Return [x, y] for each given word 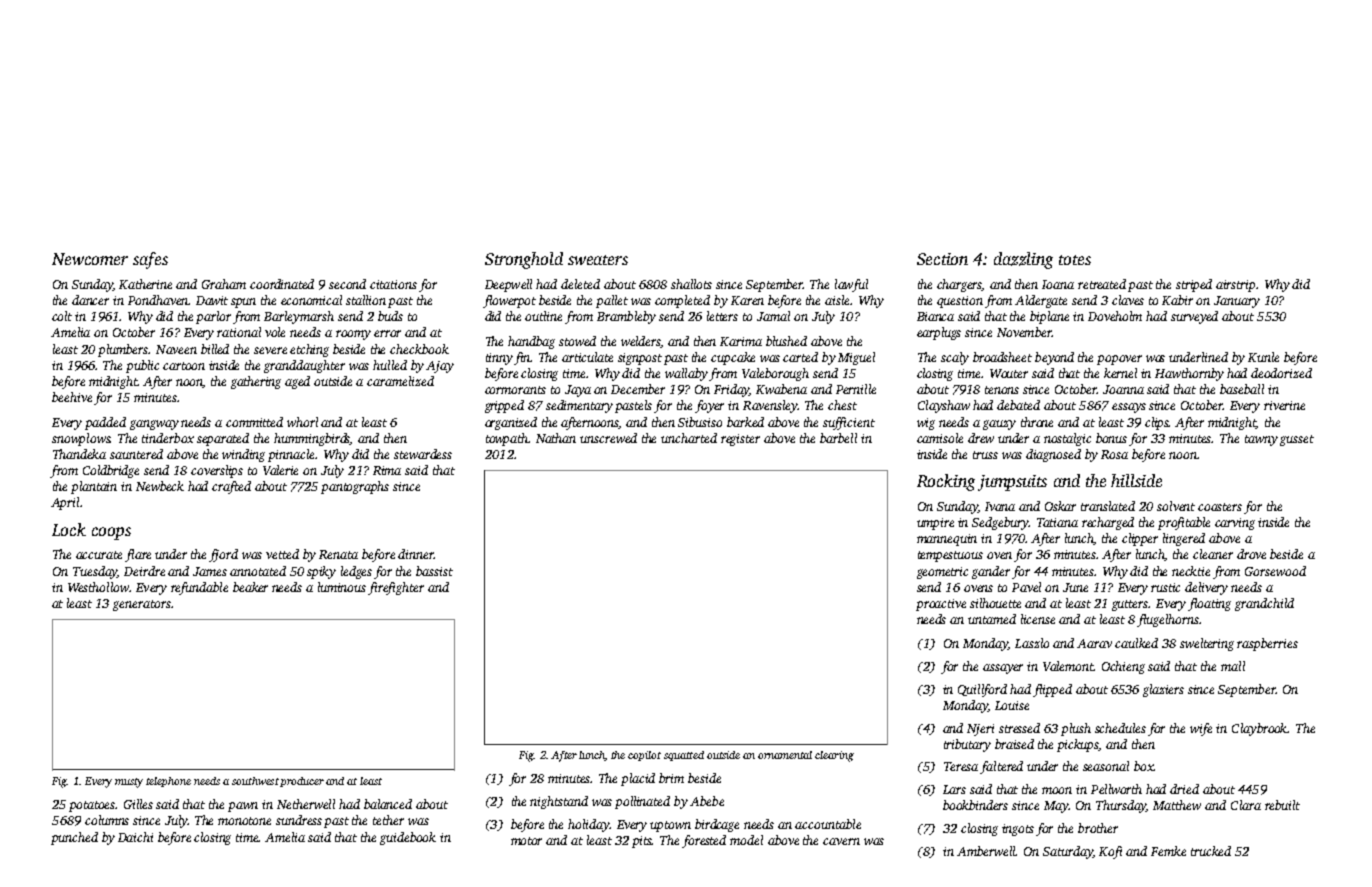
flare [138, 555]
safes [150, 260]
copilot [644, 756]
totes [1075, 260]
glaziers [1163, 690]
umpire [935, 524]
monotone [244, 821]
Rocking [946, 482]
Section [942, 259]
